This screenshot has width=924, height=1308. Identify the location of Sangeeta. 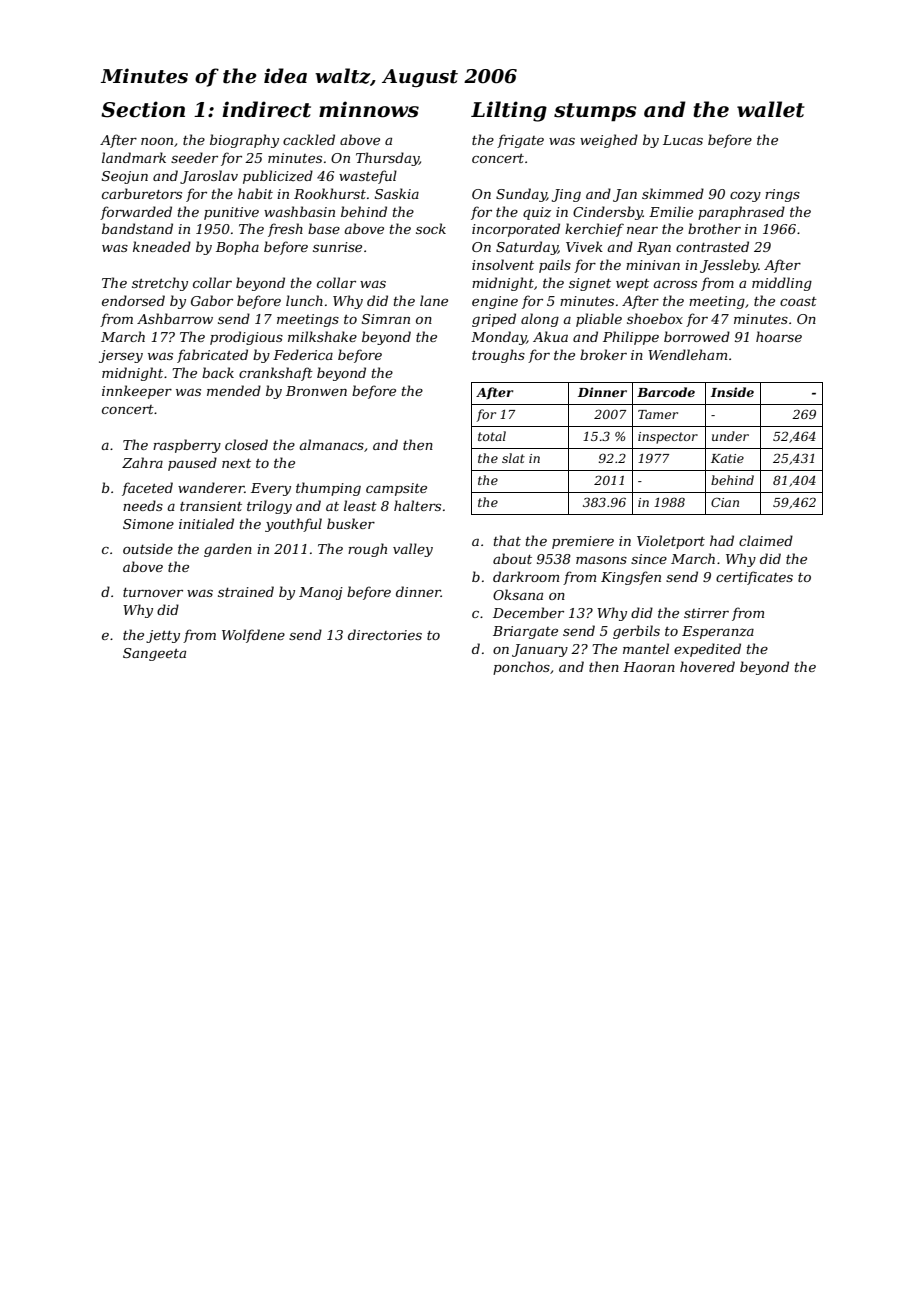
(154, 654).
